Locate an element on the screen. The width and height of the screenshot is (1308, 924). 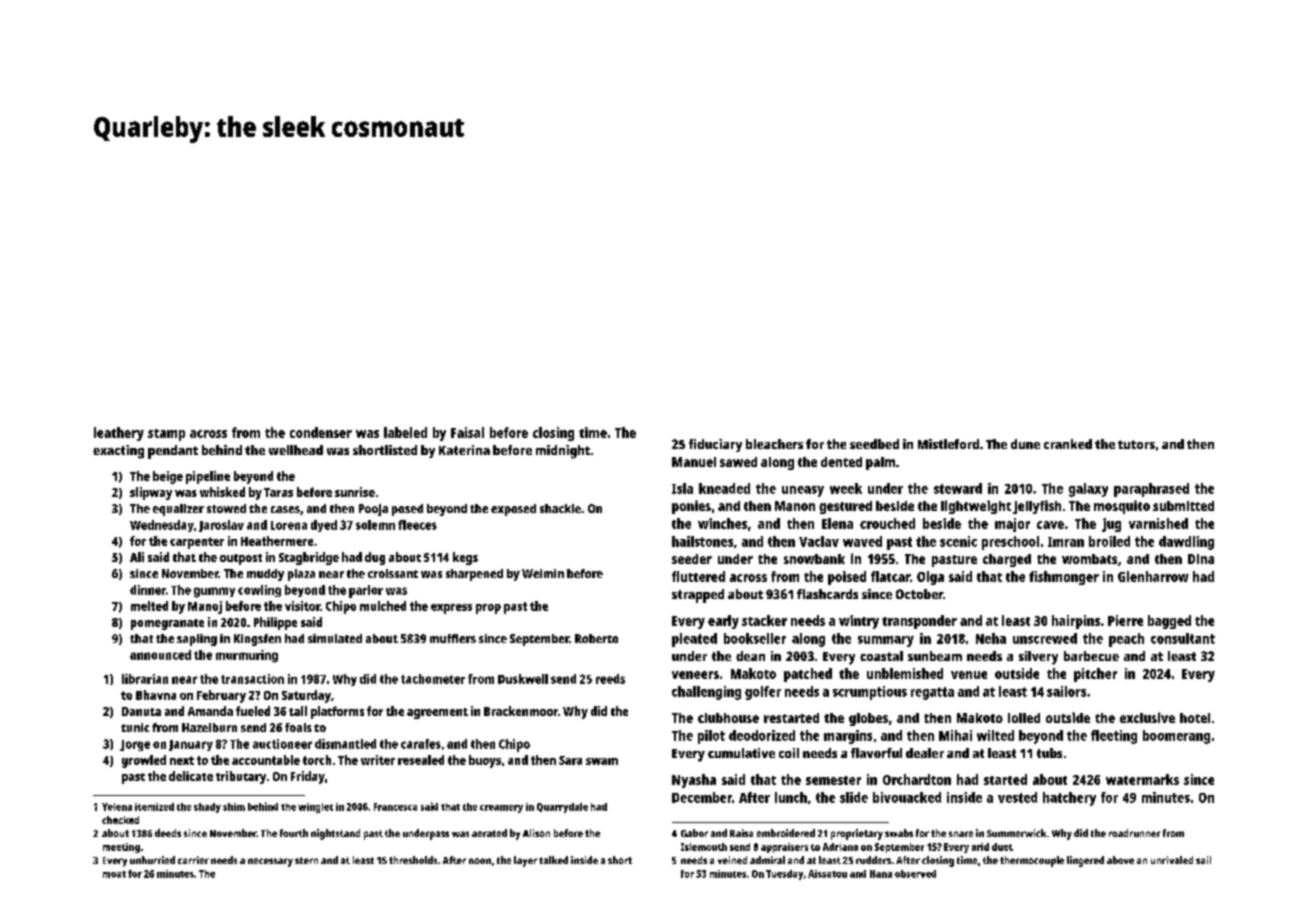
Friday is located at coordinates (308, 777).
